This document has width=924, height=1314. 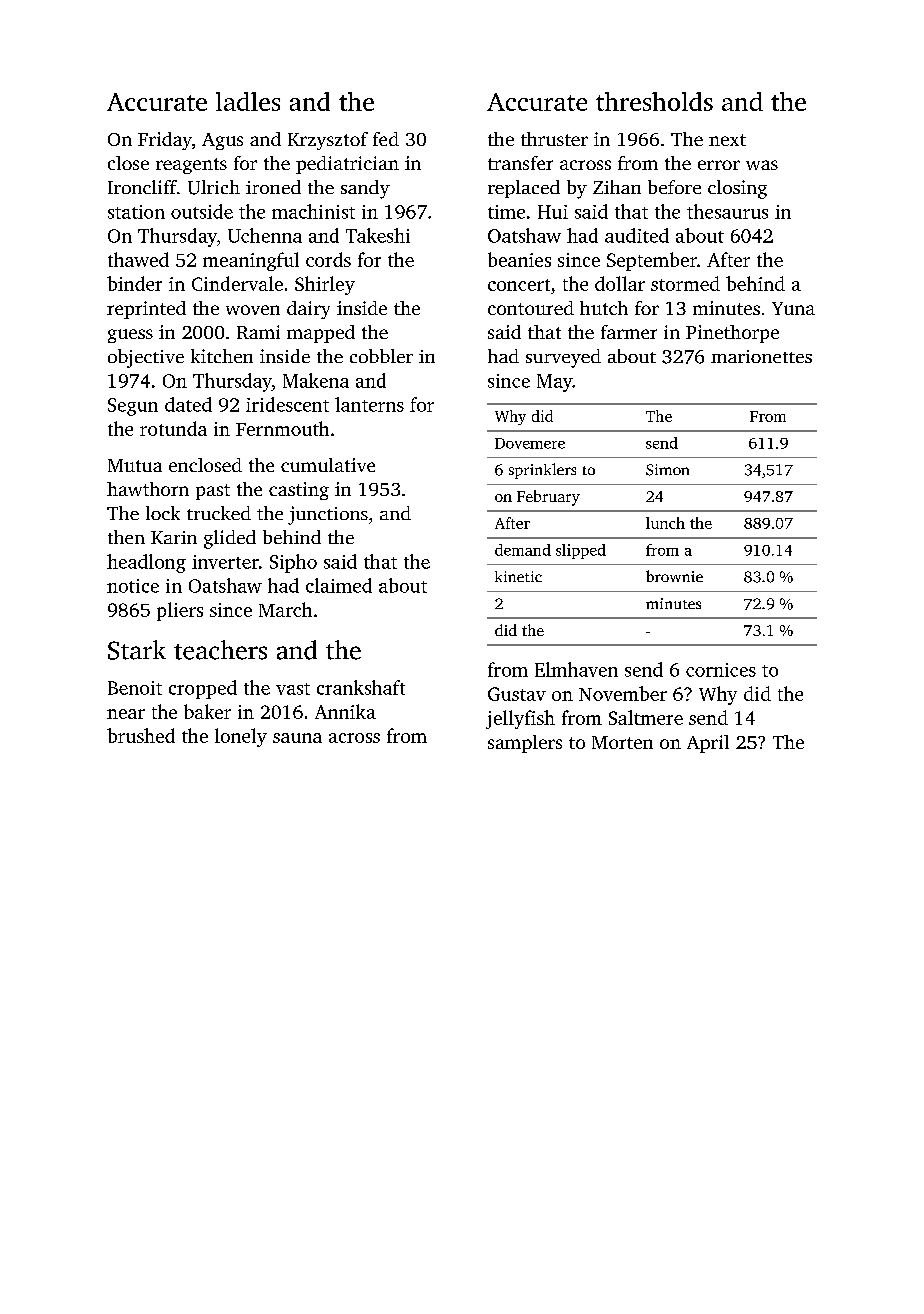 What do you see at coordinates (525, 744) in the document?
I see `samplers` at bounding box center [525, 744].
